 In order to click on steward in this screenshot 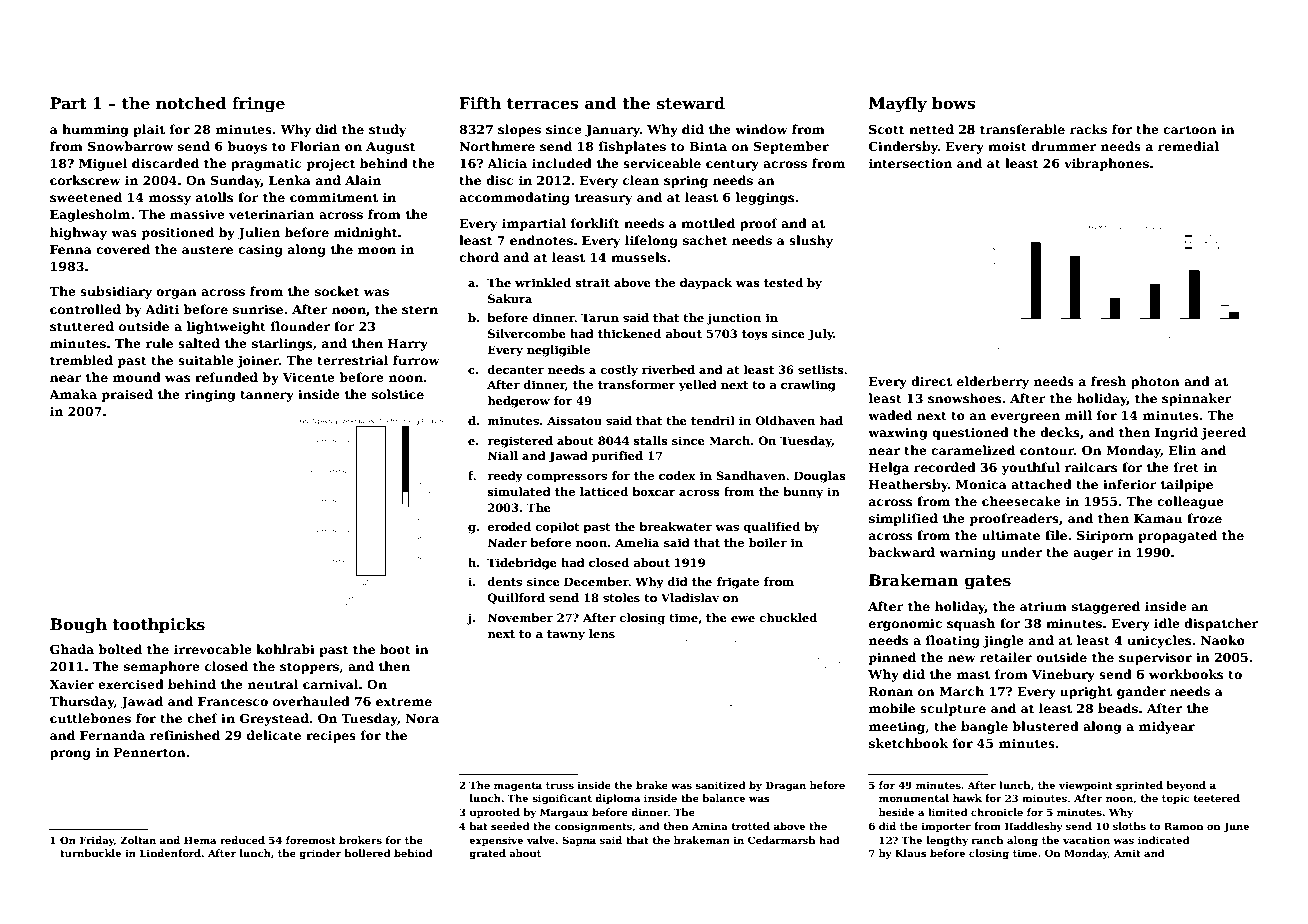, I will do `click(691, 103)`.
